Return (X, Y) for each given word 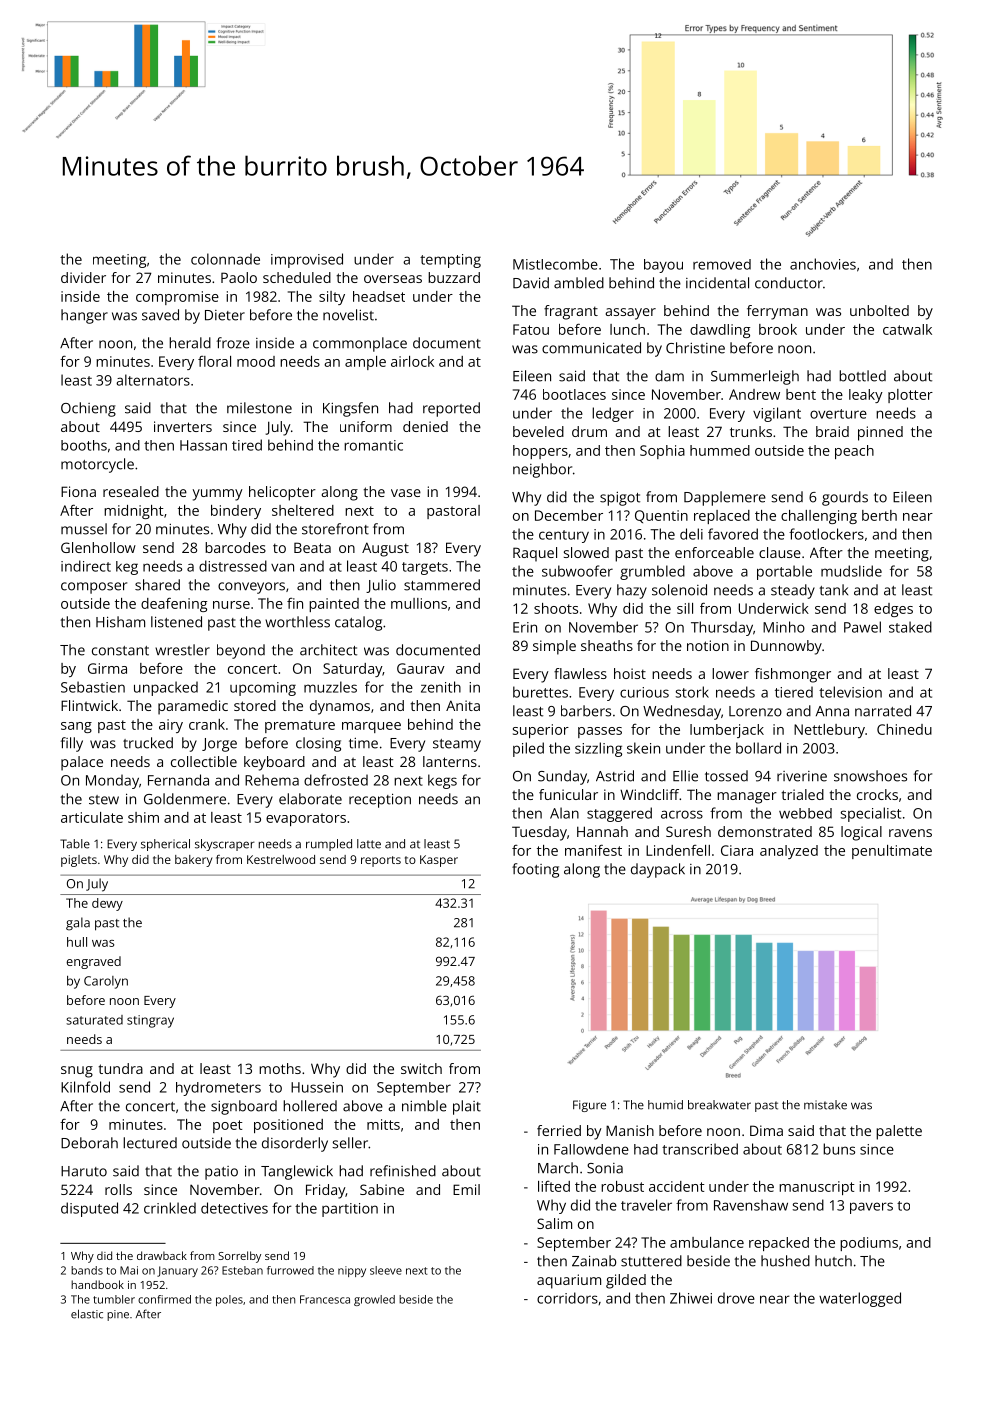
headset (379, 296)
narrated (883, 711)
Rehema (272, 780)
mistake (825, 1105)
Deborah (89, 1143)
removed (722, 264)
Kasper (439, 861)
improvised (307, 260)
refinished (403, 1171)
